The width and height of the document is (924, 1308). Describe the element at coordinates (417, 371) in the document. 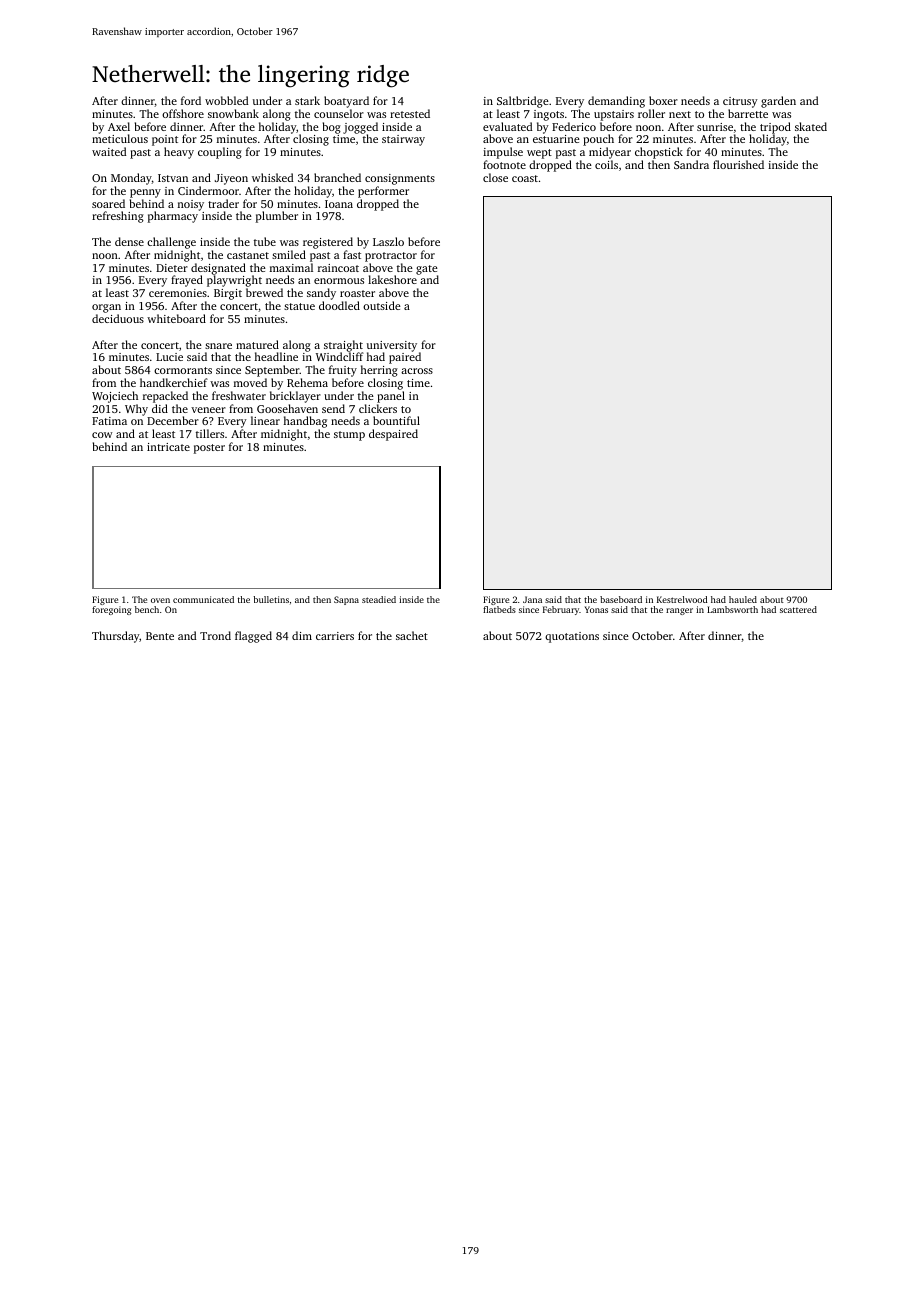

I see `across` at that location.
